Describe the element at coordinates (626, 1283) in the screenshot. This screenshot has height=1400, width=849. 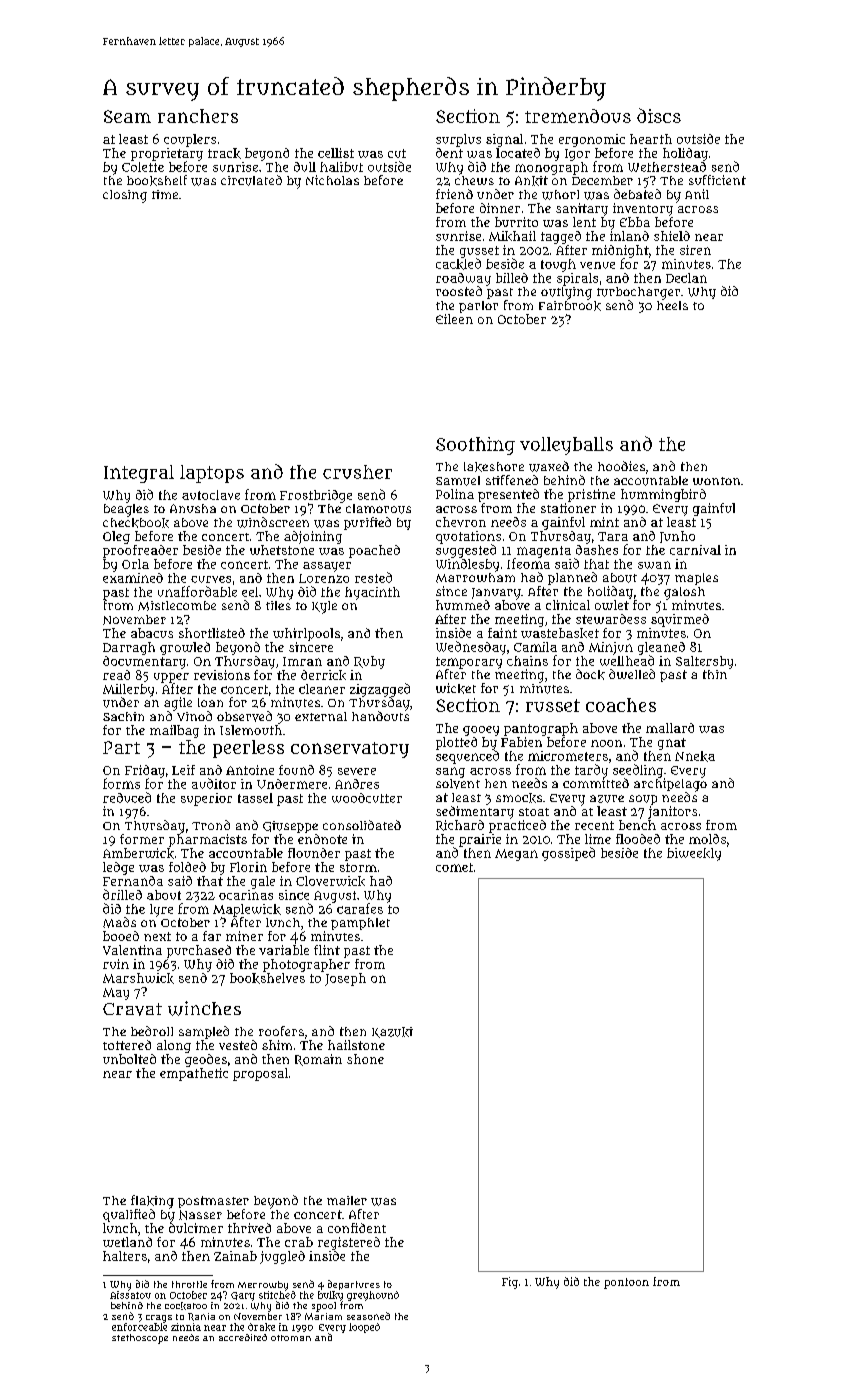
I see `pontoon` at that location.
